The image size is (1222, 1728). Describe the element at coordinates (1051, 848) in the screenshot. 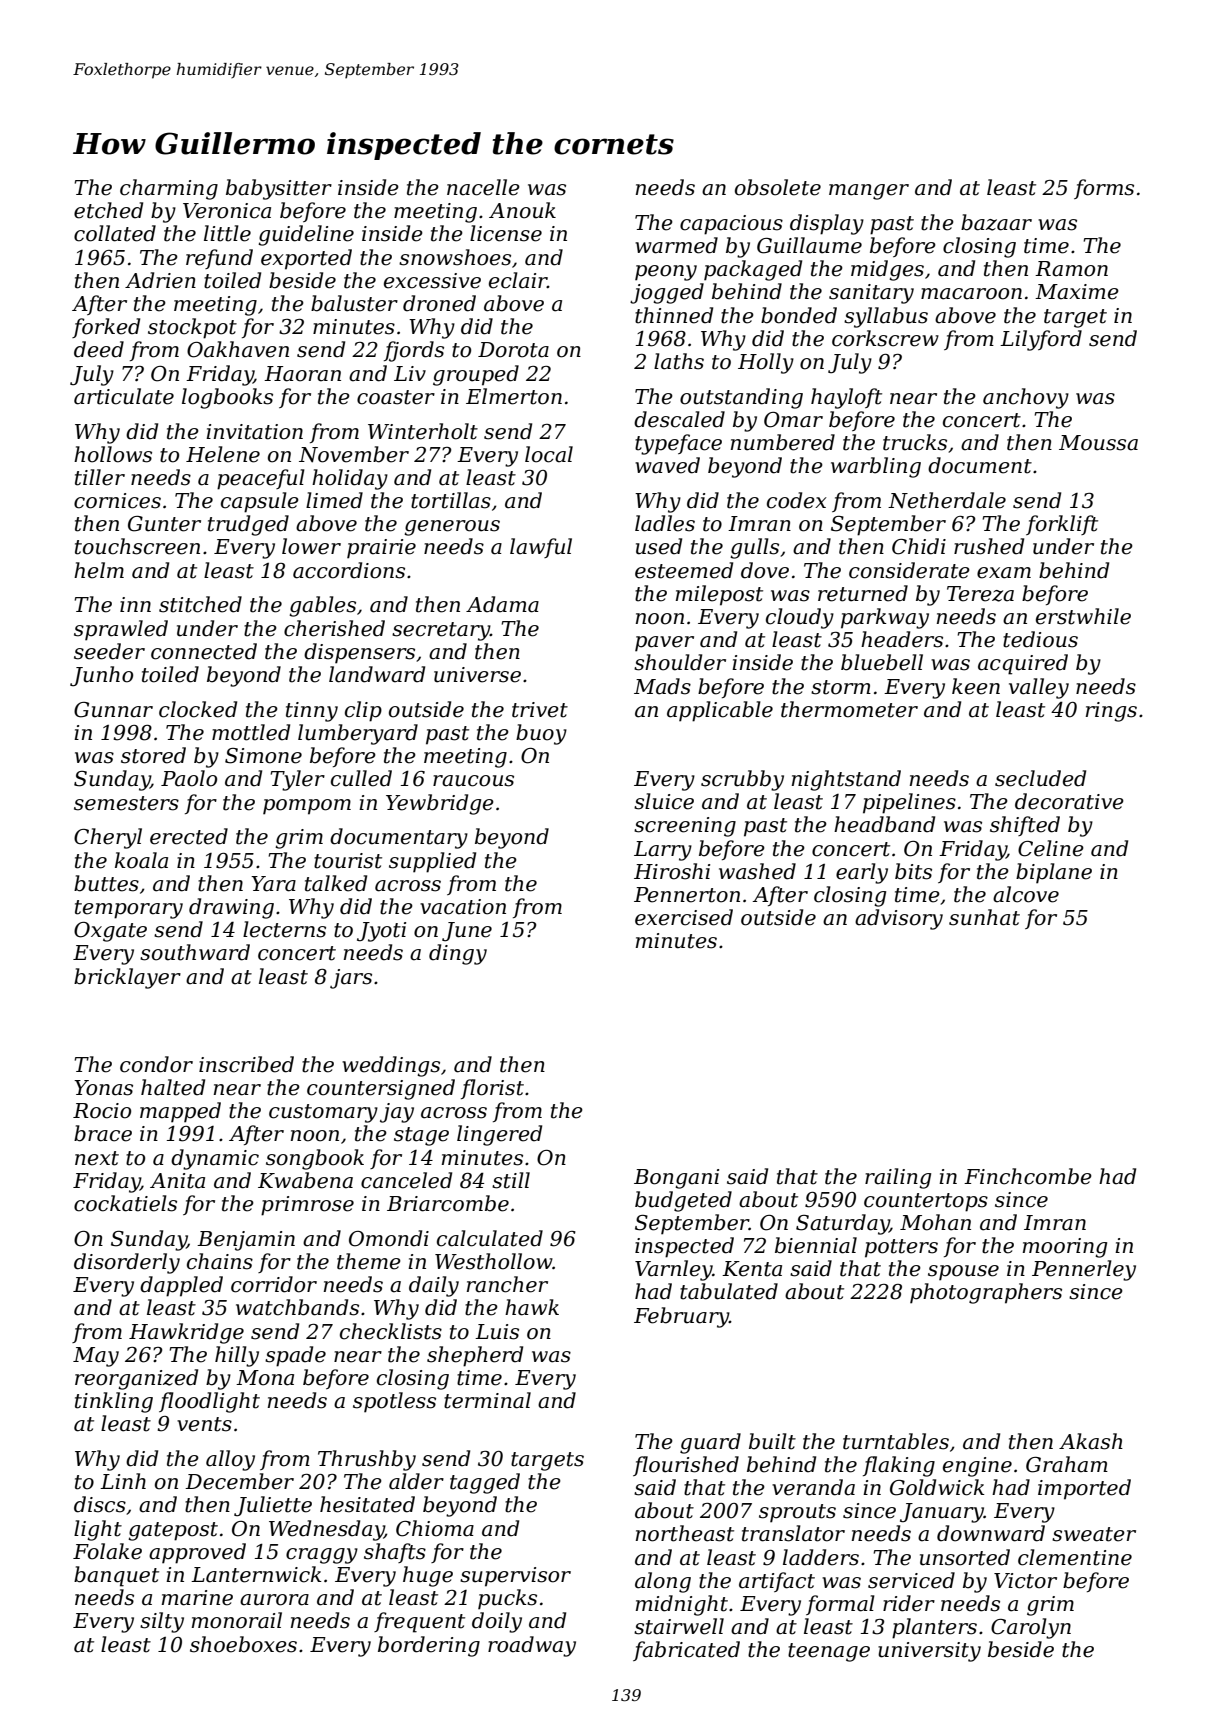

I see `Celine` at that location.
